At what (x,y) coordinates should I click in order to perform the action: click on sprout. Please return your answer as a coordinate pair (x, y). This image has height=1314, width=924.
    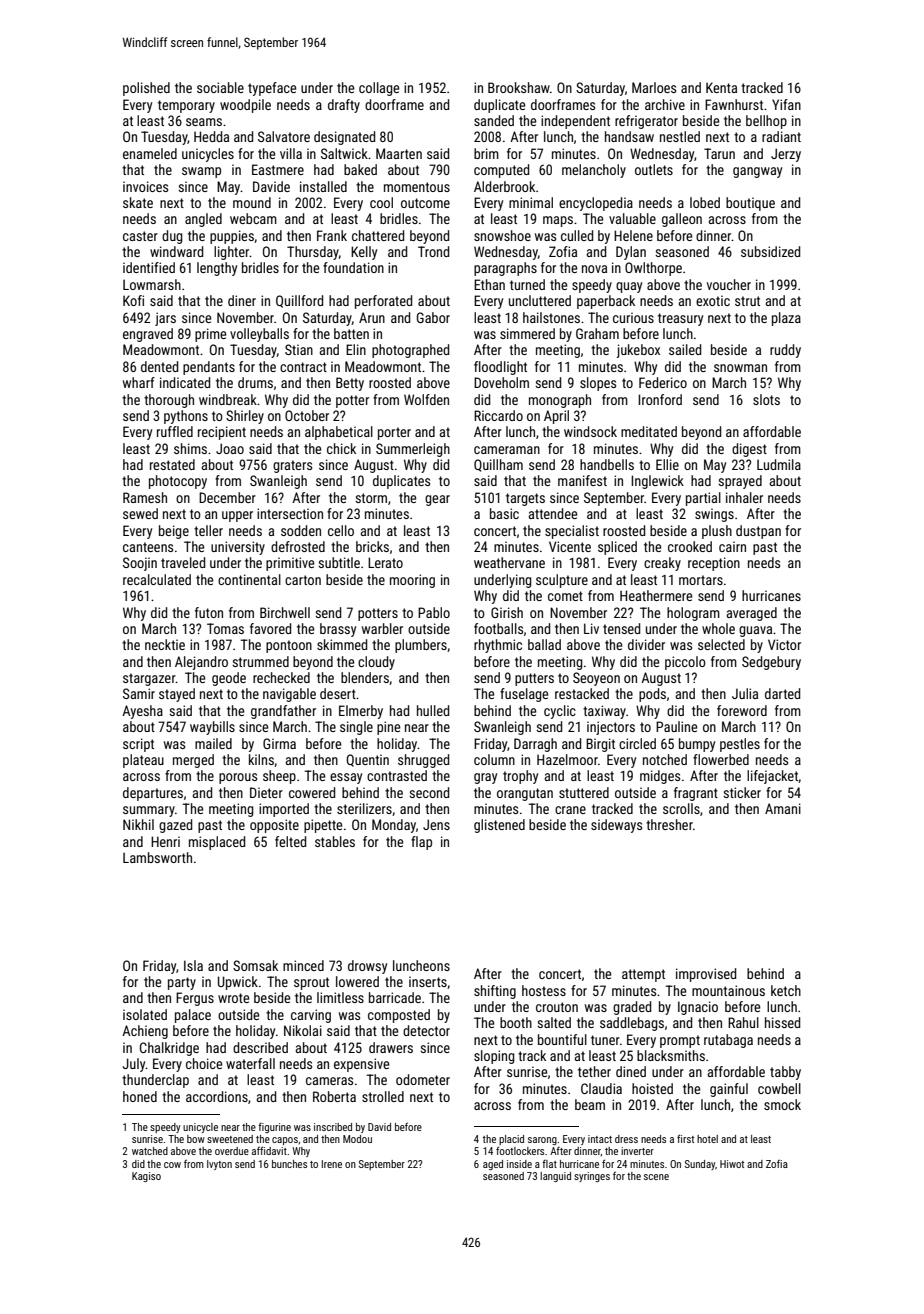
    Looking at the image, I should click on (311, 983).
